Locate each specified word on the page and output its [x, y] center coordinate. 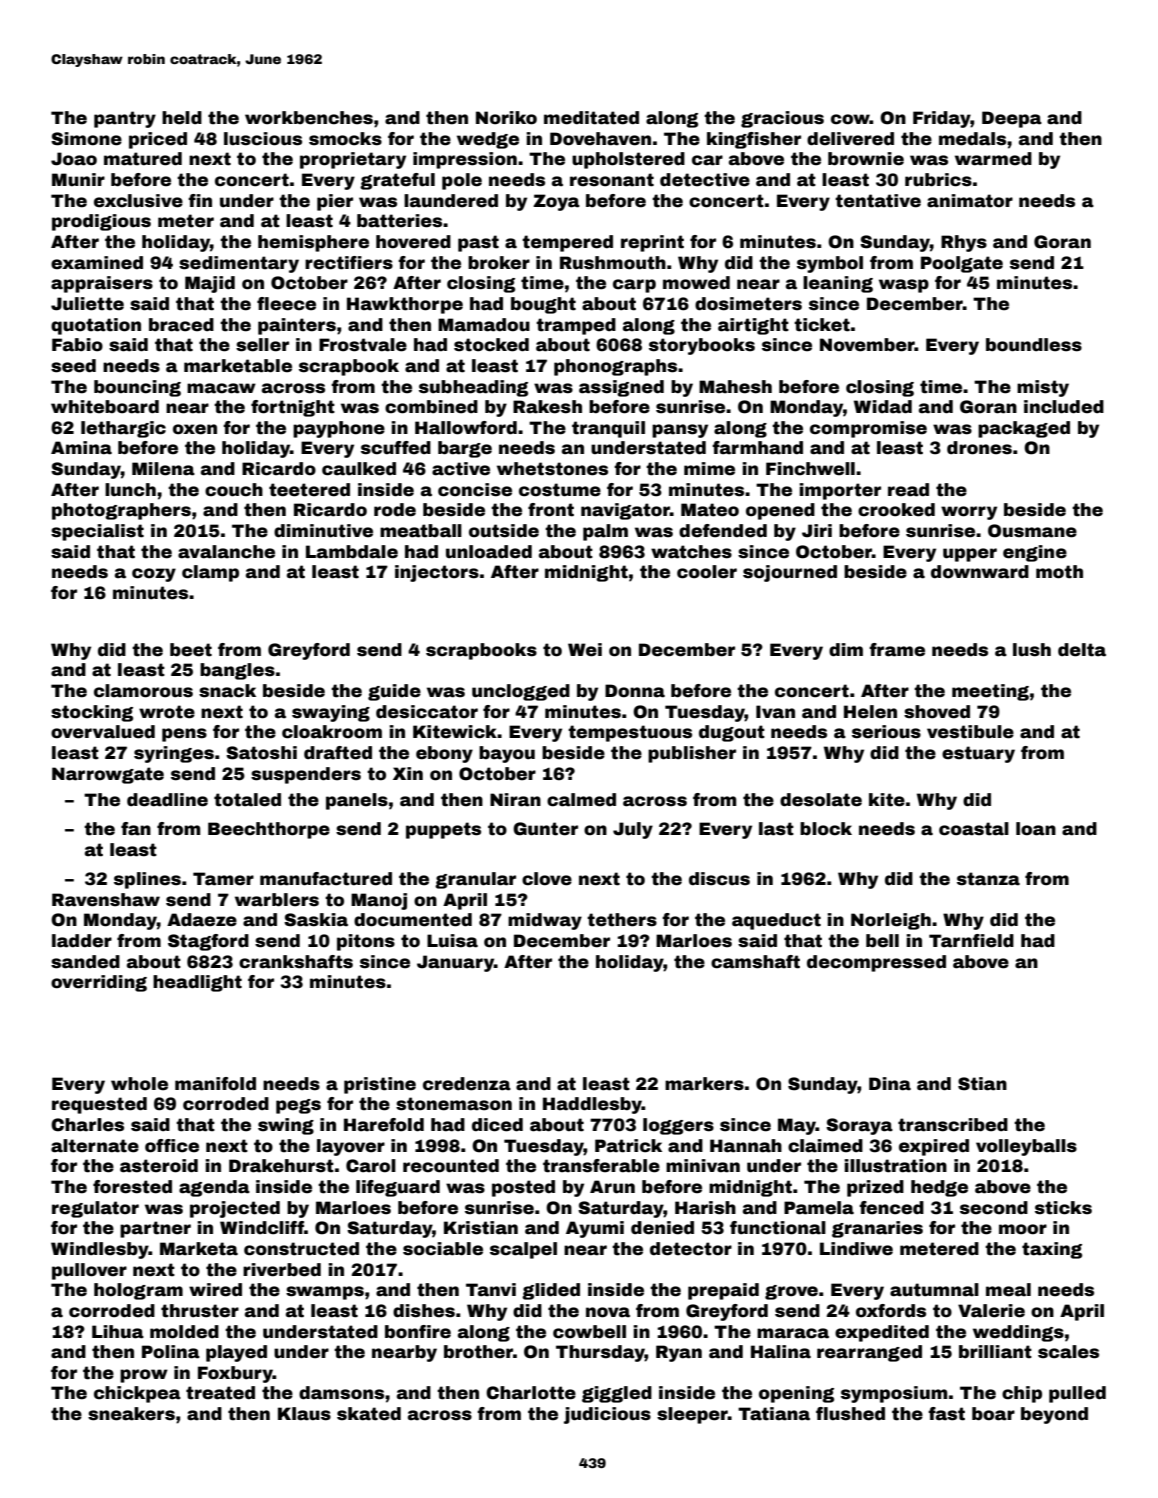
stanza [988, 879]
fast [946, 1414]
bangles [237, 671]
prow [144, 1376]
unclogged [521, 692]
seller [262, 345]
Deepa [1012, 119]
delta [1082, 650]
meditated [591, 118]
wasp [904, 286]
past [478, 243]
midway [545, 921]
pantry [125, 119]
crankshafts [296, 962]
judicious [607, 1415]
